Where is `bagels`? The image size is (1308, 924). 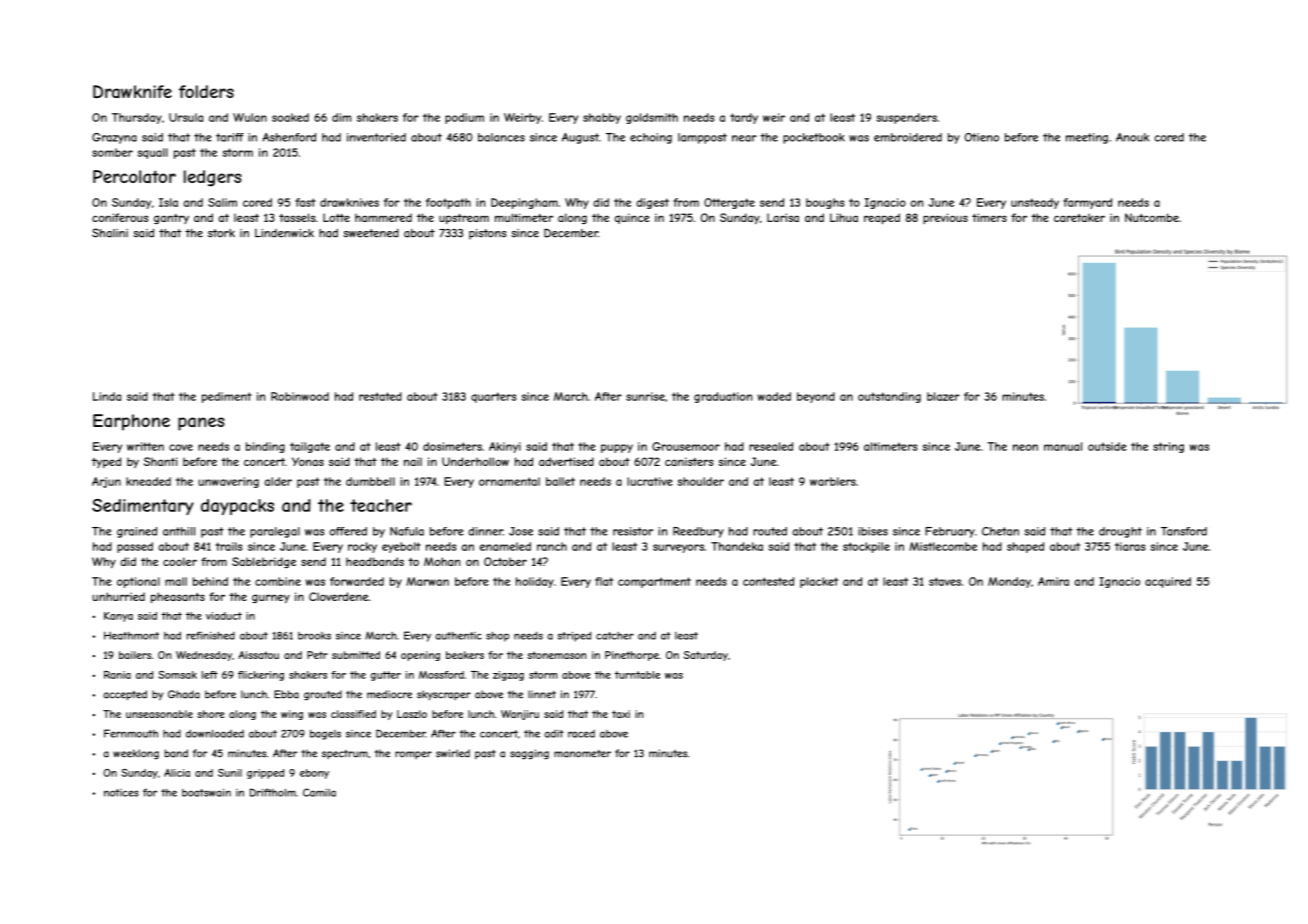 bagels is located at coordinates (325, 735).
